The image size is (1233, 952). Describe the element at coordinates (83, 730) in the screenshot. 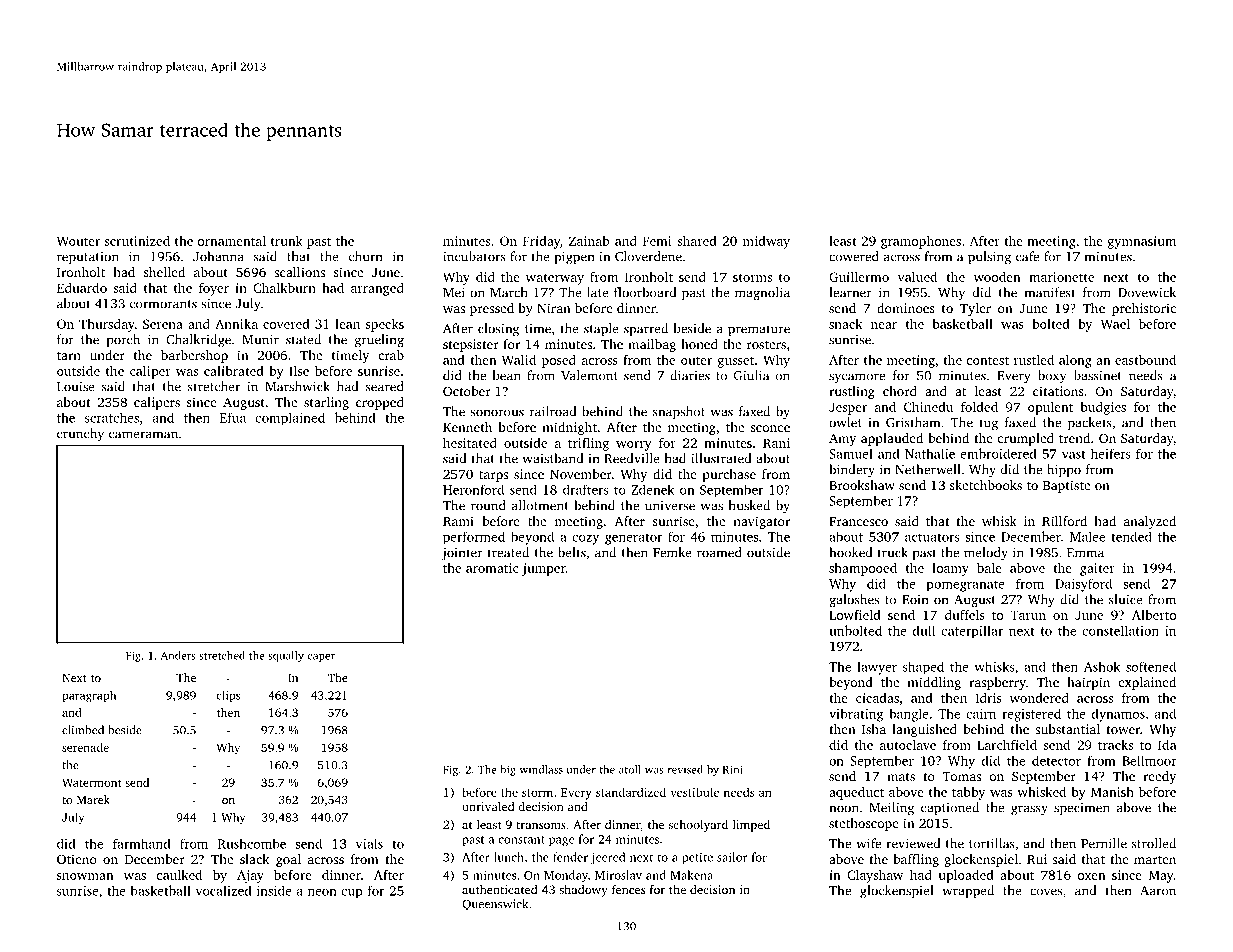

I see `climbed` at that location.
